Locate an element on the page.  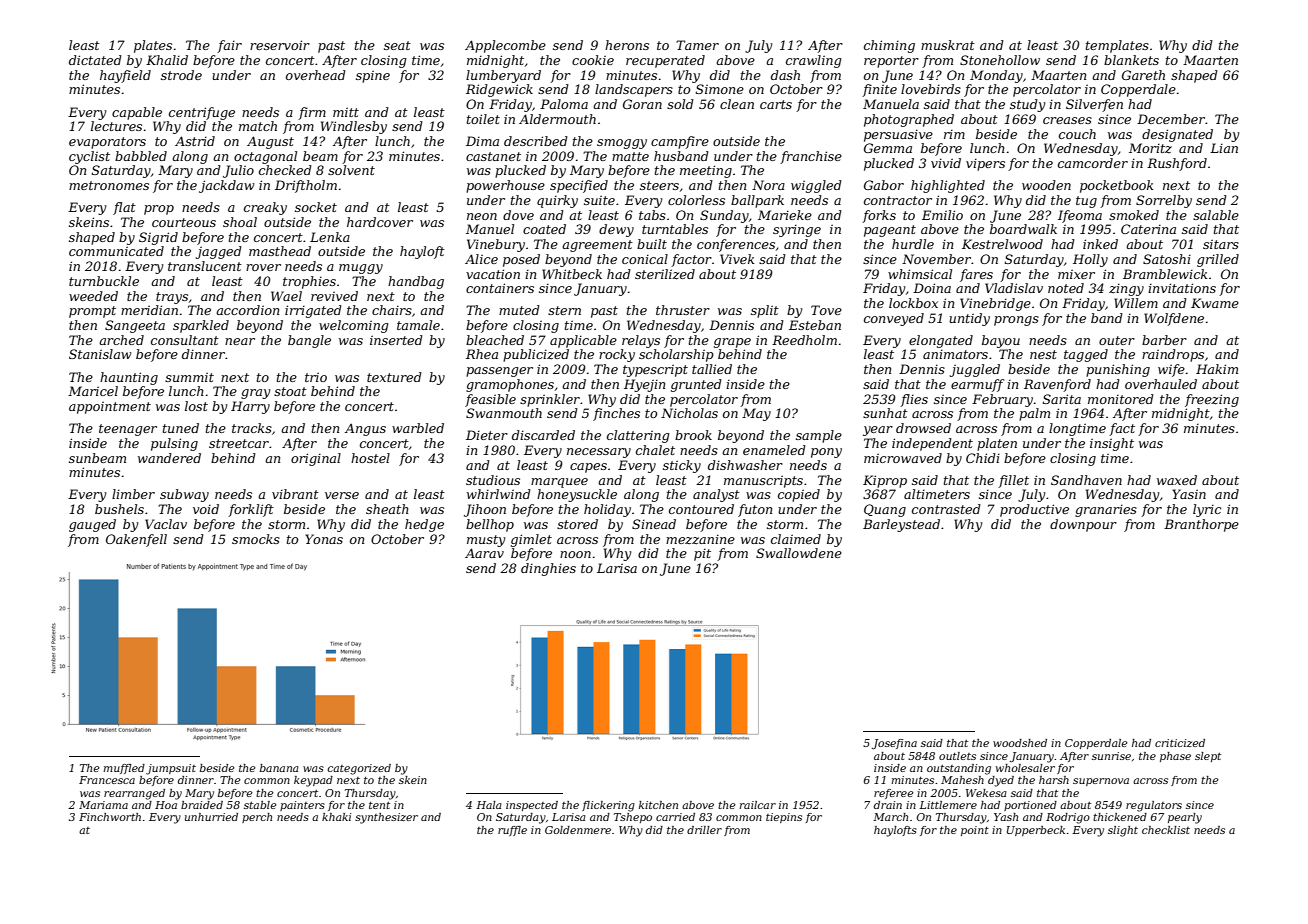
irrigated is located at coordinates (313, 311).
